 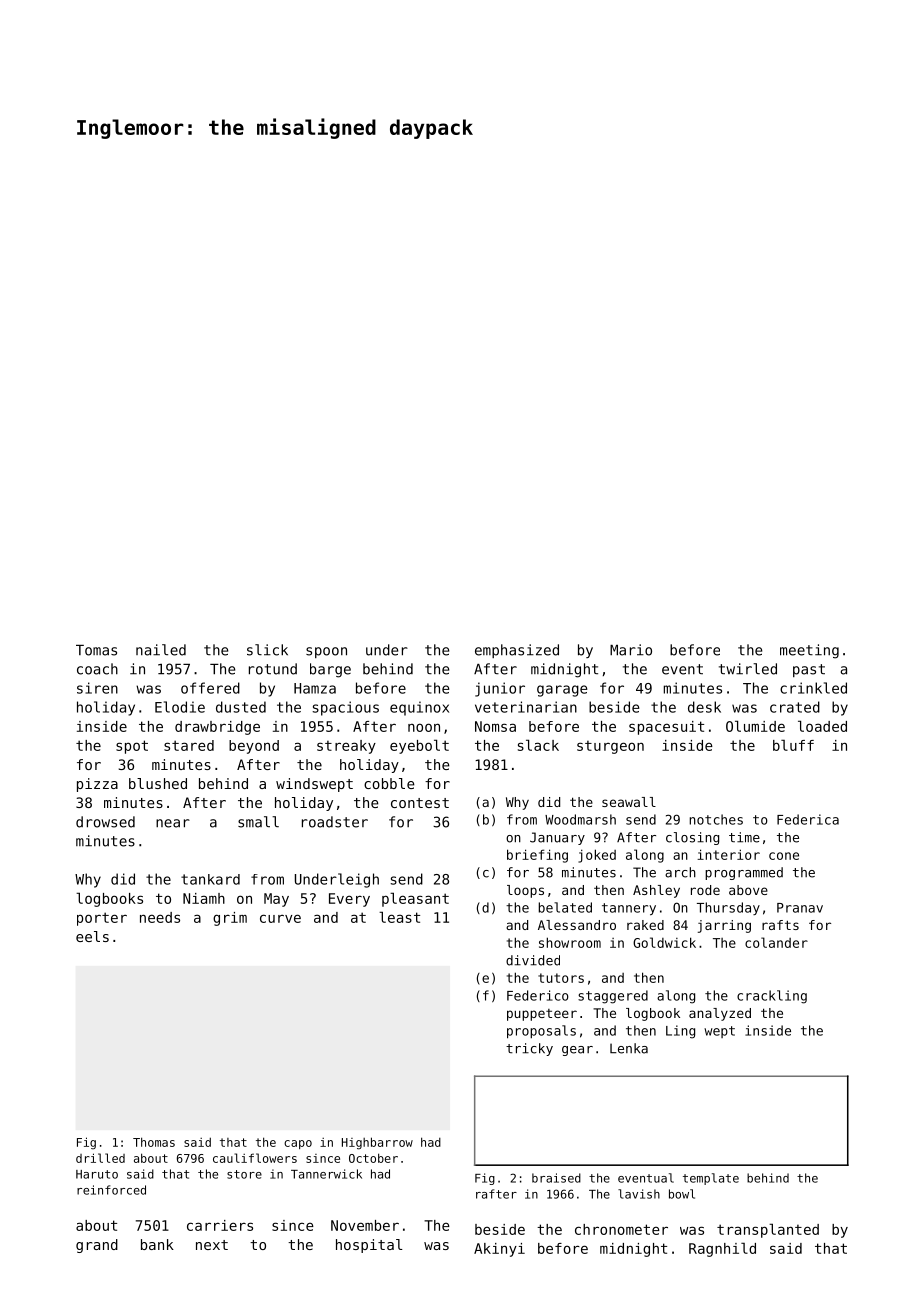 What do you see at coordinates (244, 1174) in the screenshot?
I see `store` at bounding box center [244, 1174].
